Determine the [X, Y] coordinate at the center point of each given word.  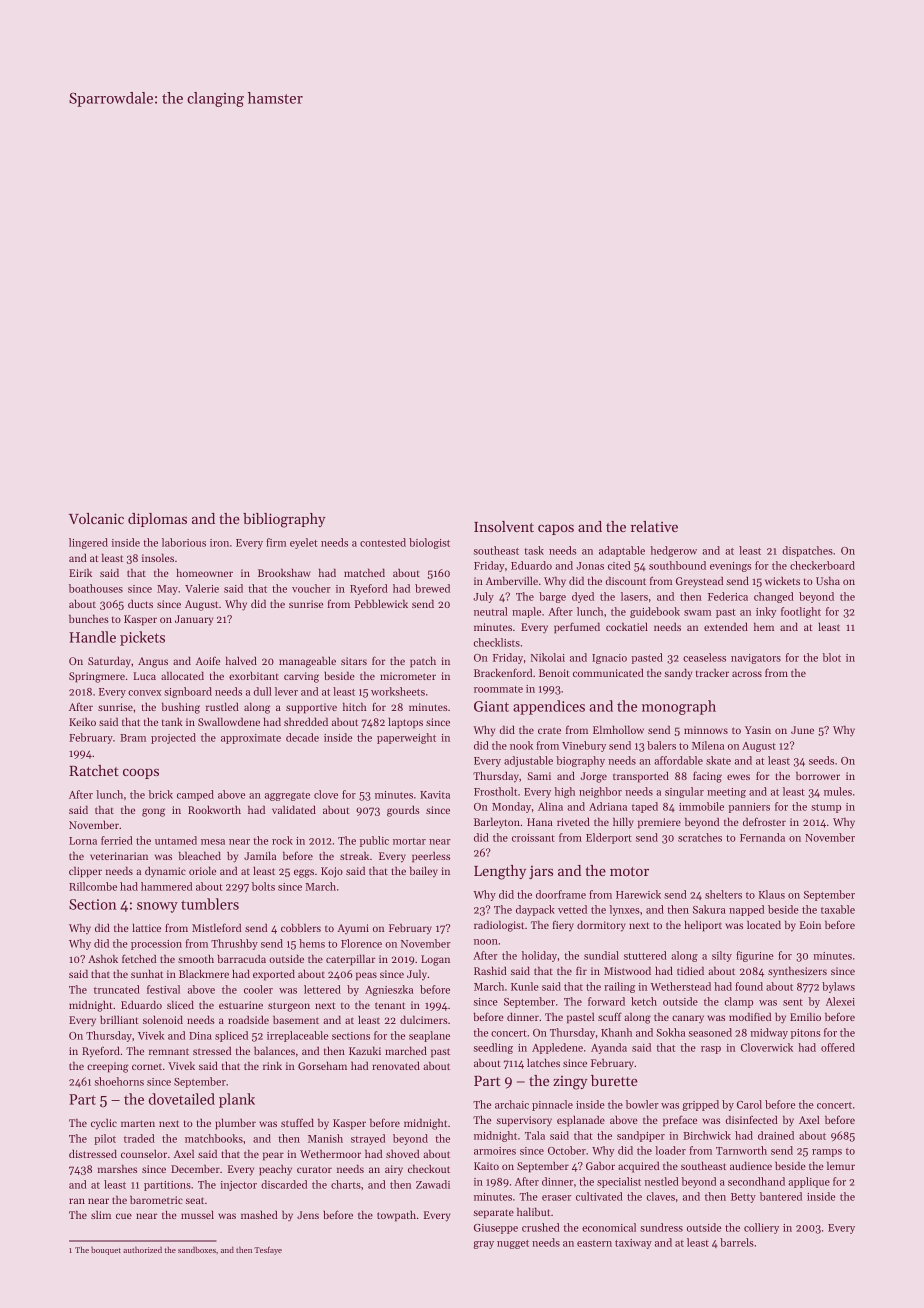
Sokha [670, 1032]
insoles [158, 557]
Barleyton [497, 823]
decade [302, 737]
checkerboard [822, 565]
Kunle [525, 986]
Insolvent [504, 526]
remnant [169, 1051]
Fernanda [762, 837]
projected [173, 738]
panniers [749, 808]
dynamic [165, 872]
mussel [197, 1214]
